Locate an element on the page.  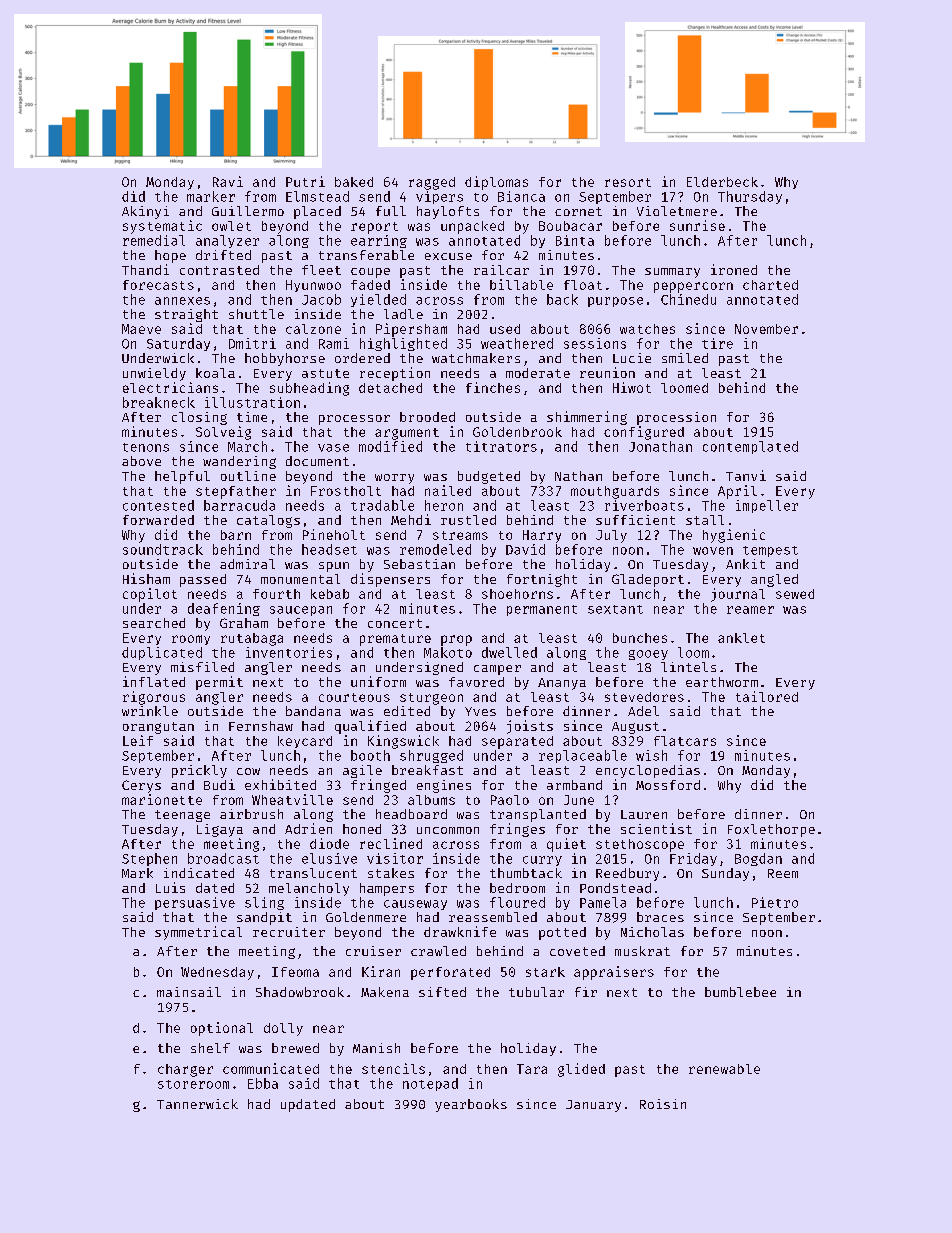
engines is located at coordinates (444, 786).
